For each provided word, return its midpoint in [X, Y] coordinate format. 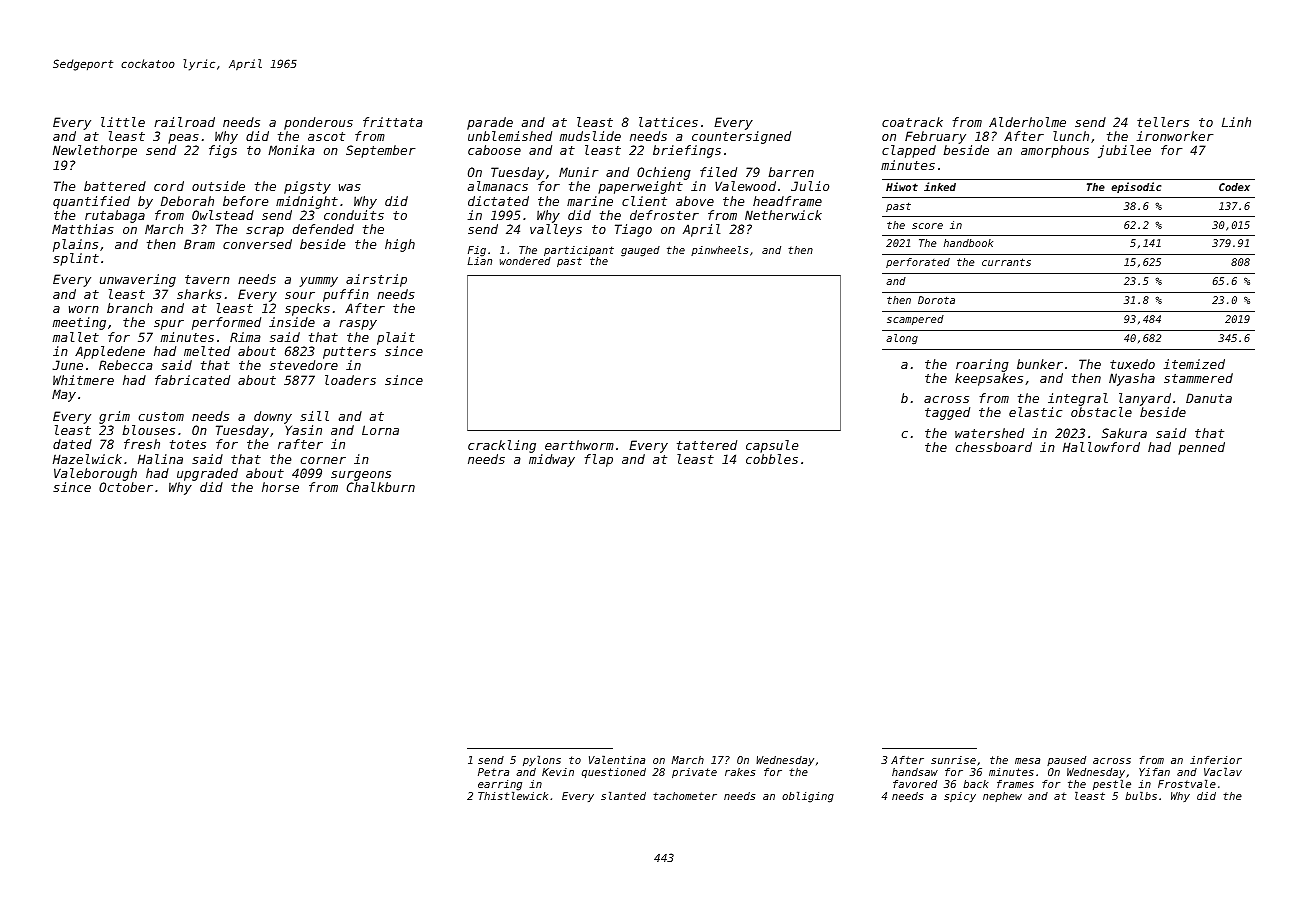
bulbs [1141, 796]
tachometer [685, 796]
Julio [810, 186]
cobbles [772, 459]
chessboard [994, 447]
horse [280, 487]
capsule [772, 446]
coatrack [912, 122]
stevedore [304, 365]
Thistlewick [513, 796]
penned [1201, 448]
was [350, 187]
